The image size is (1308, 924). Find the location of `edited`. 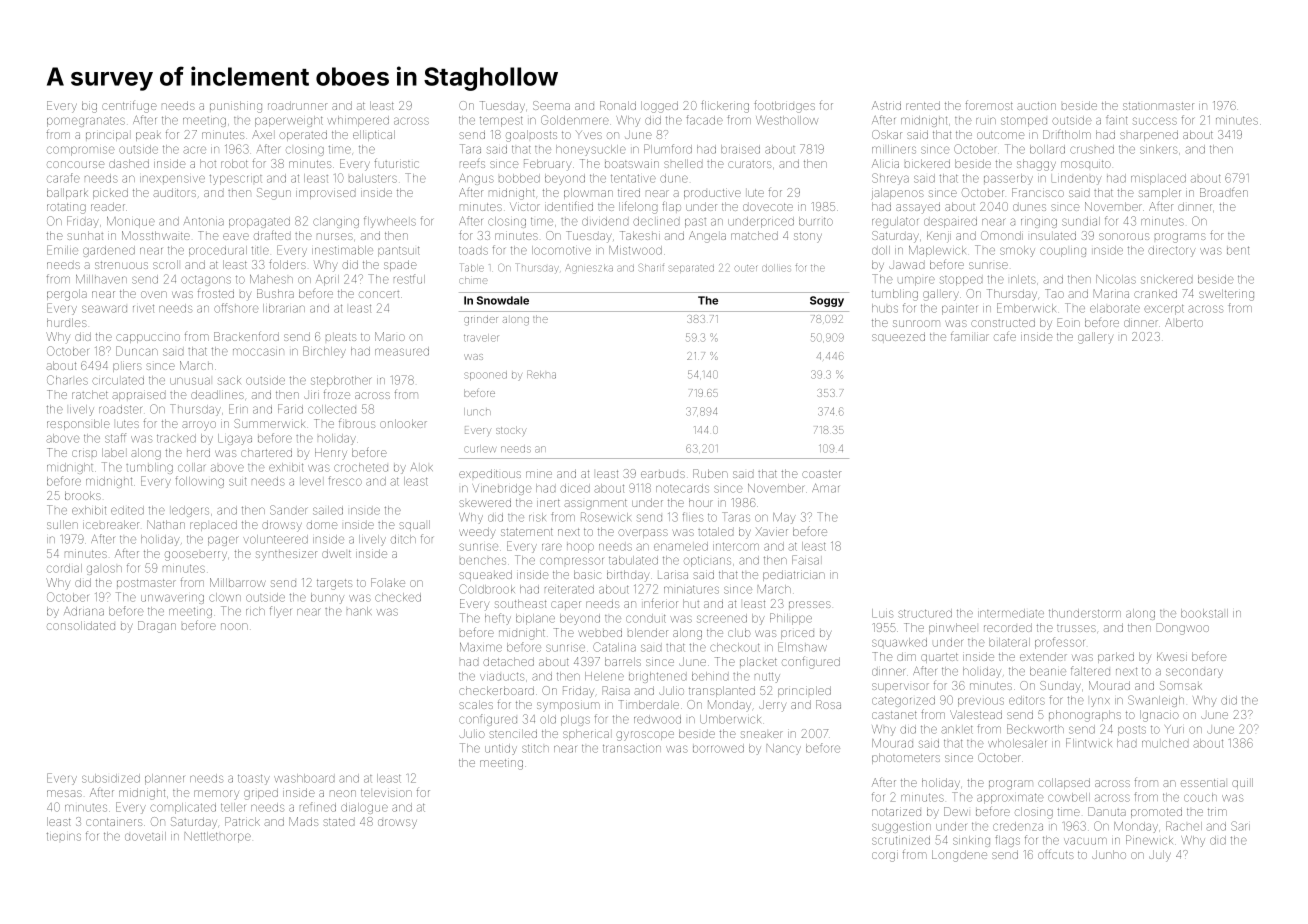

edited is located at coordinates (127, 510).
